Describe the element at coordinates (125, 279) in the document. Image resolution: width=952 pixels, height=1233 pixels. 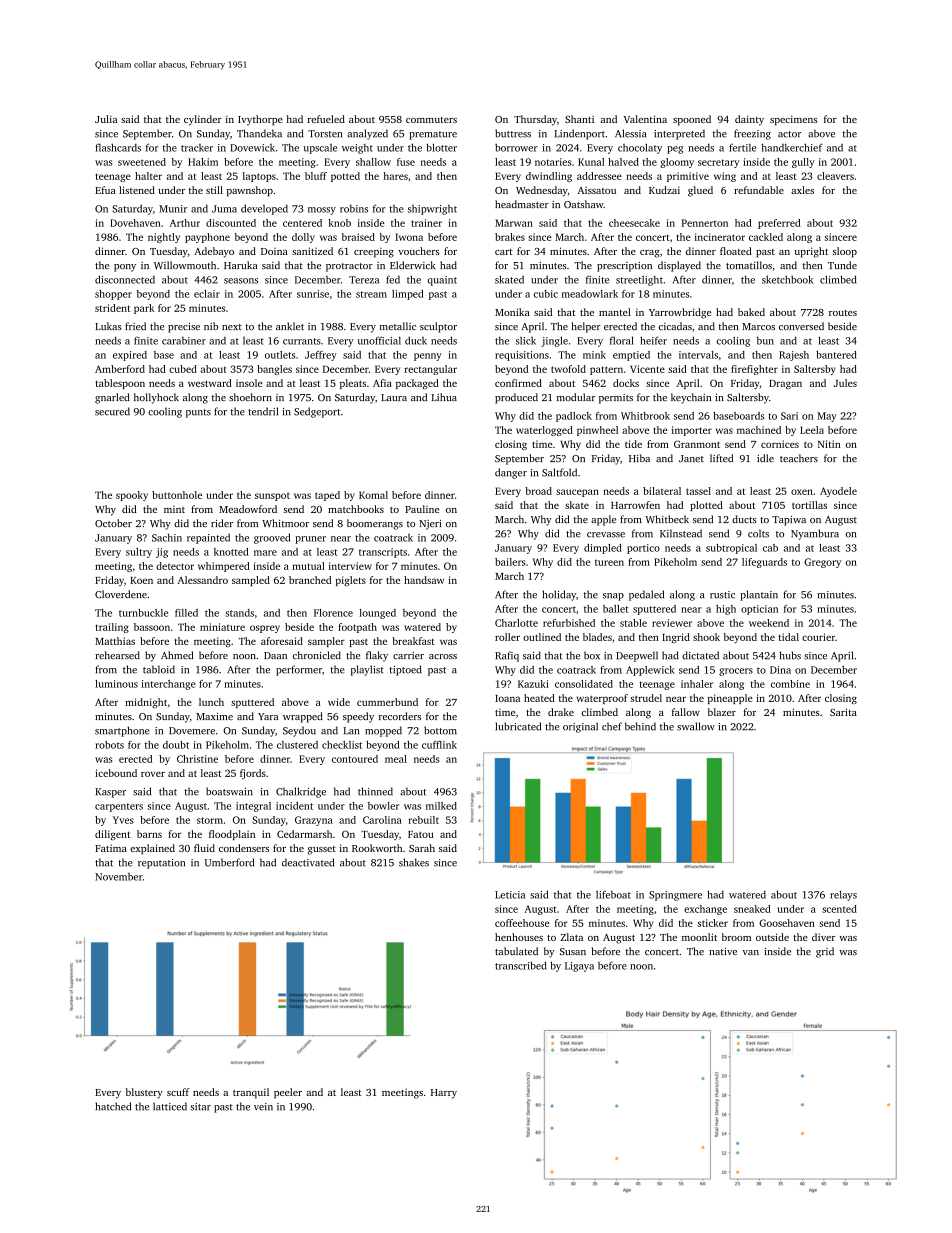
I see `disconnected` at that location.
